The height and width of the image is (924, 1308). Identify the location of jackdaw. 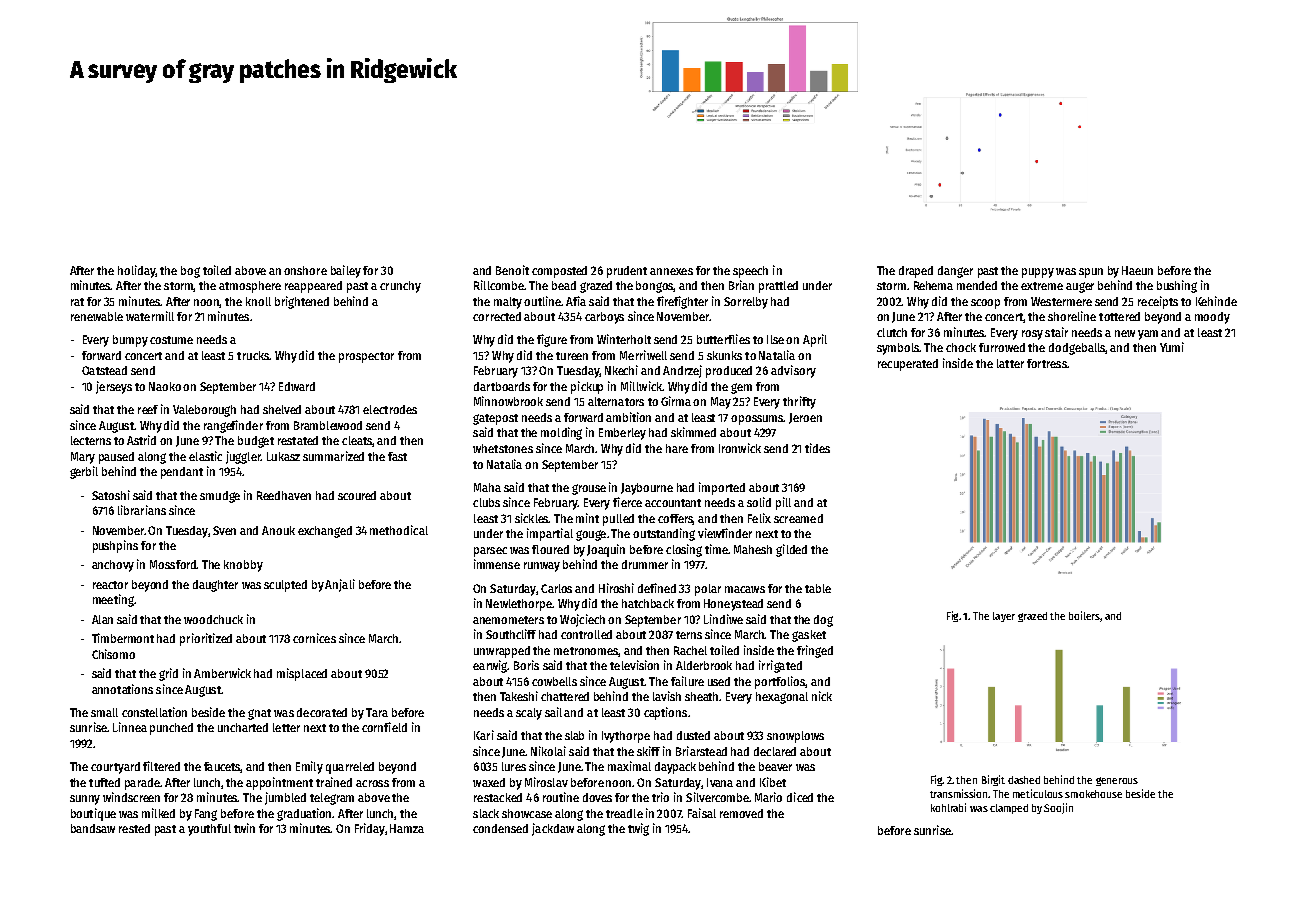
(553, 829).
